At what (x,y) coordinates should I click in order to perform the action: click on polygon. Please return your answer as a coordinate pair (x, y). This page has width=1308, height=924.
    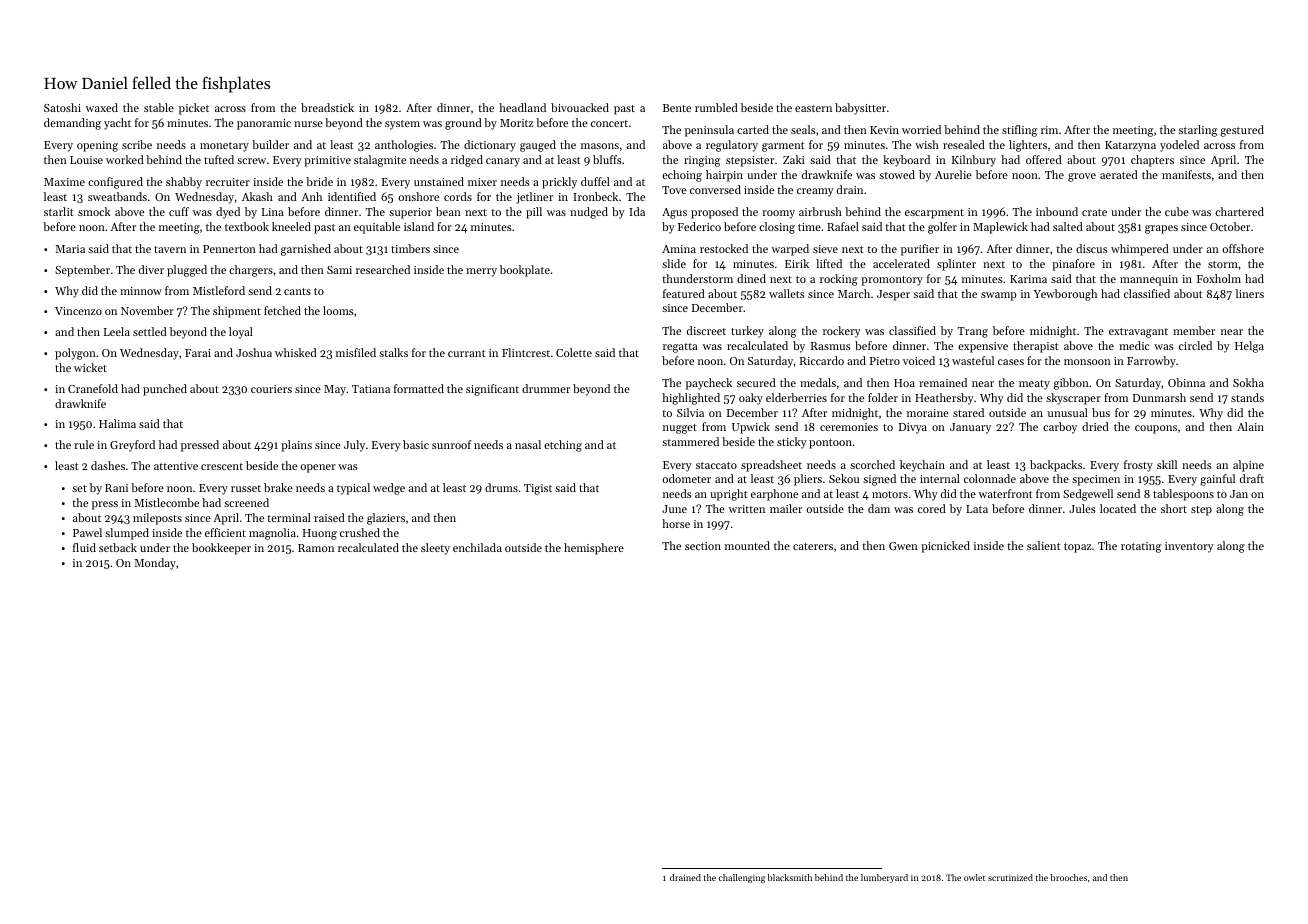
    Looking at the image, I should click on (75, 354).
